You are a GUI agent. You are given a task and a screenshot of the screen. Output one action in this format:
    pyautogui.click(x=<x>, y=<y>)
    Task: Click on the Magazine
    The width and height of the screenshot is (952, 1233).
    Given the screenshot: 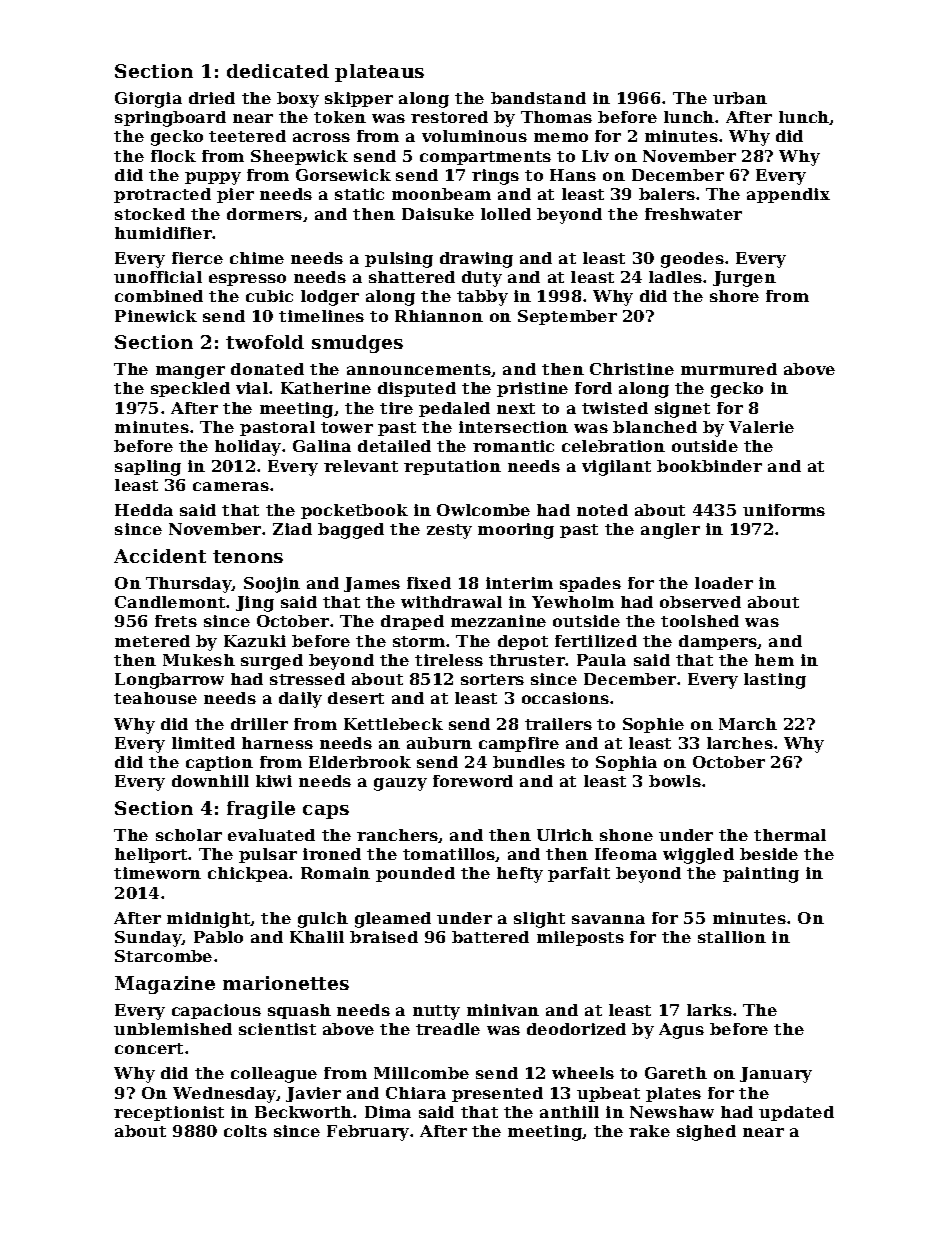 What is the action you would take?
    pyautogui.click(x=165, y=985)
